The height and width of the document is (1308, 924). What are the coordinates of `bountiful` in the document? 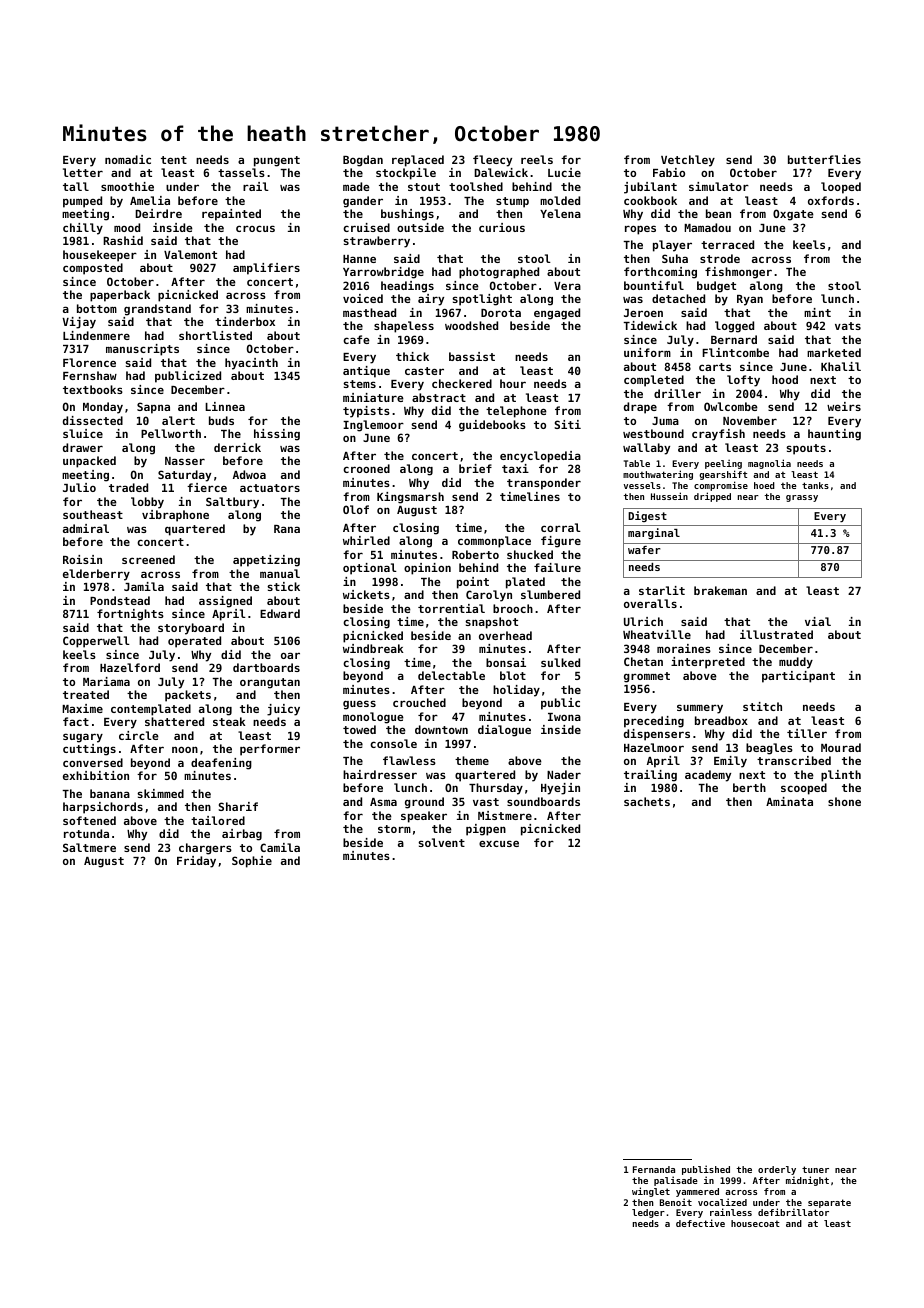 It's located at (654, 285).
